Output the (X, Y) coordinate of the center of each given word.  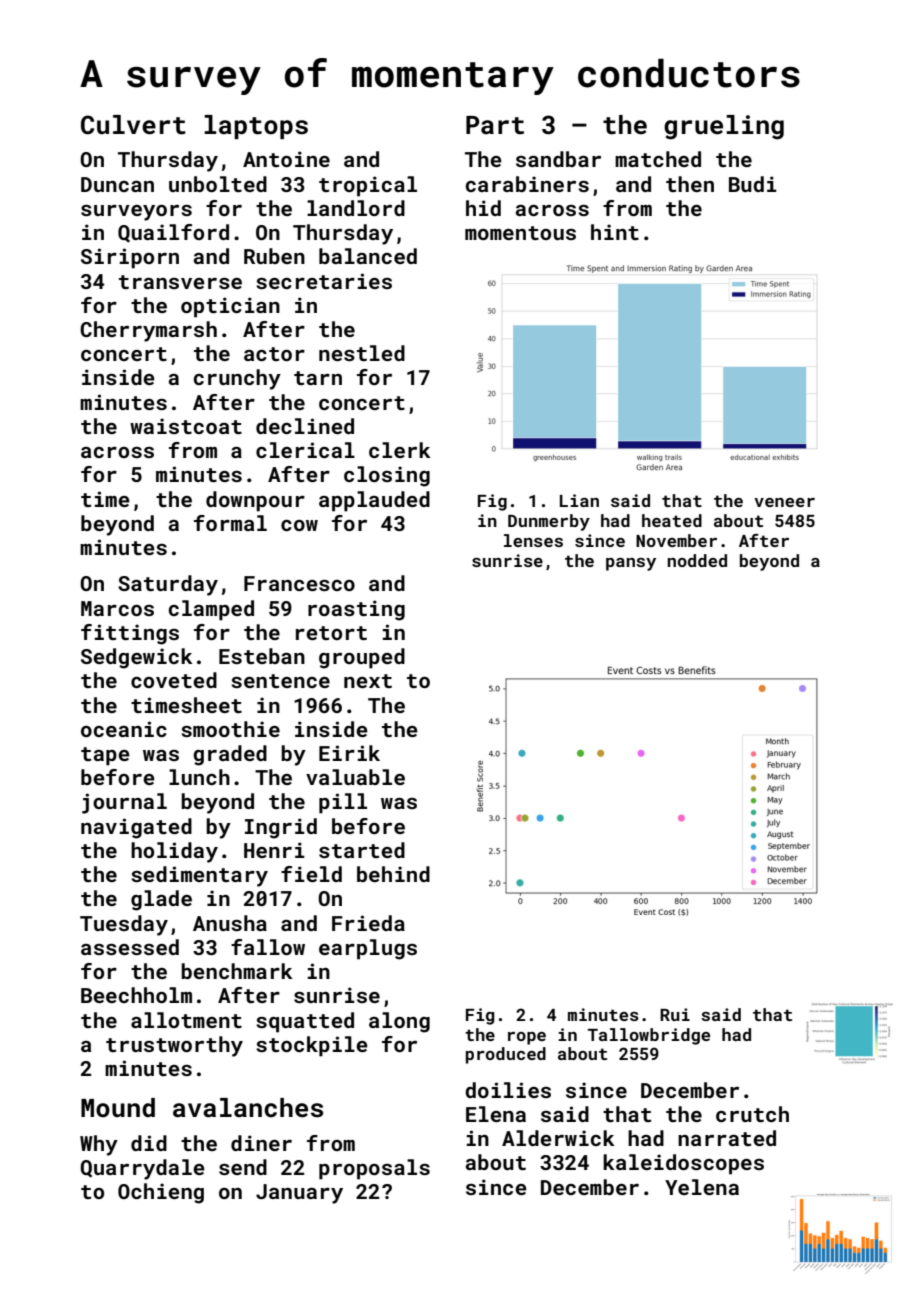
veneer (784, 502)
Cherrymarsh (148, 331)
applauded (374, 501)
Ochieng (161, 1193)
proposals (374, 1169)
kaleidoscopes (683, 1164)
